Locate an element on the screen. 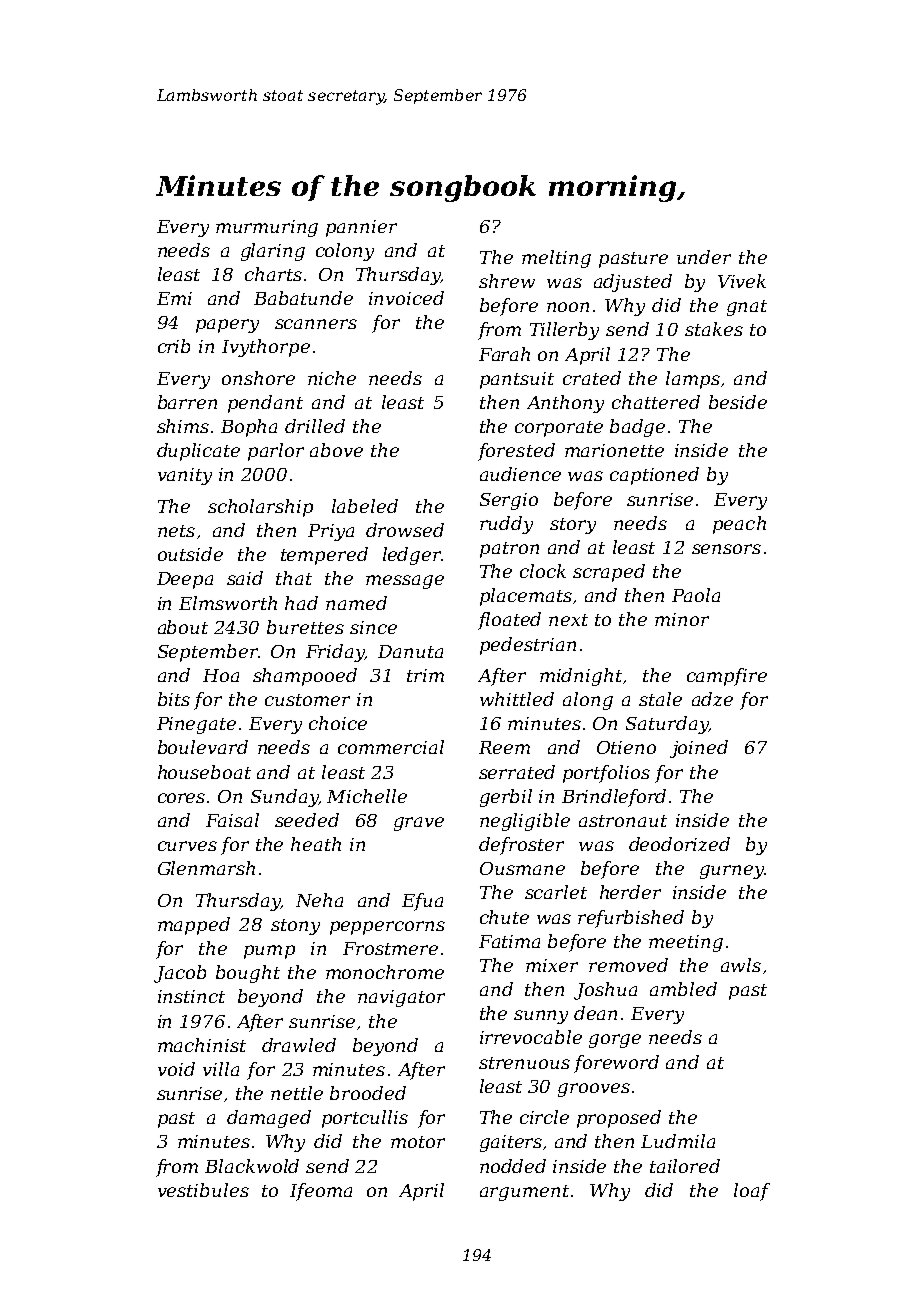 Image resolution: width=924 pixels, height=1311 pixels. vestibules is located at coordinates (203, 1190).
